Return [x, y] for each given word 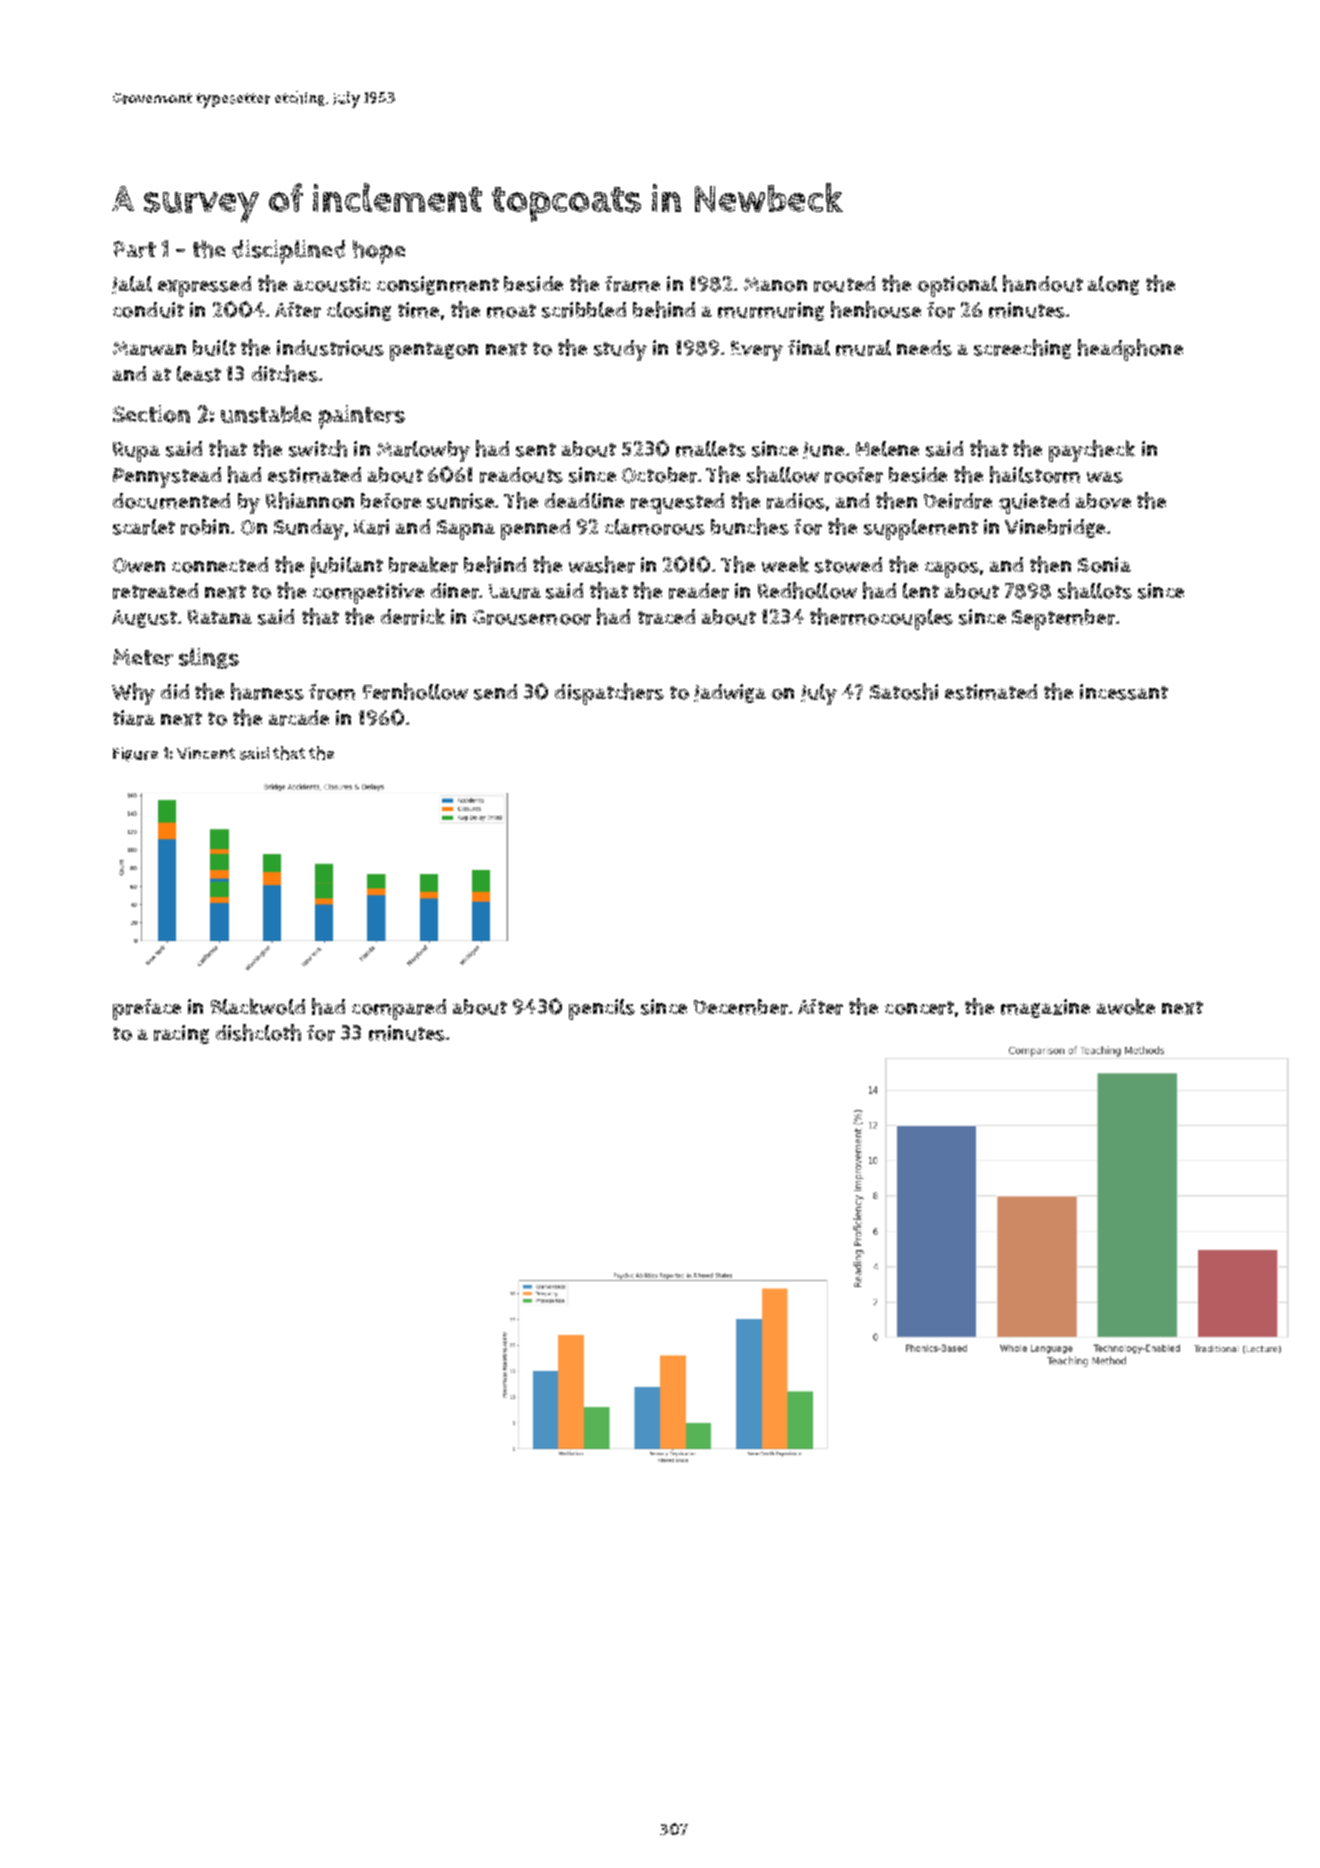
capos [952, 569]
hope [379, 252]
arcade [299, 718]
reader [699, 591]
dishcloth [258, 1032]
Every [757, 351]
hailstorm [1035, 474]
